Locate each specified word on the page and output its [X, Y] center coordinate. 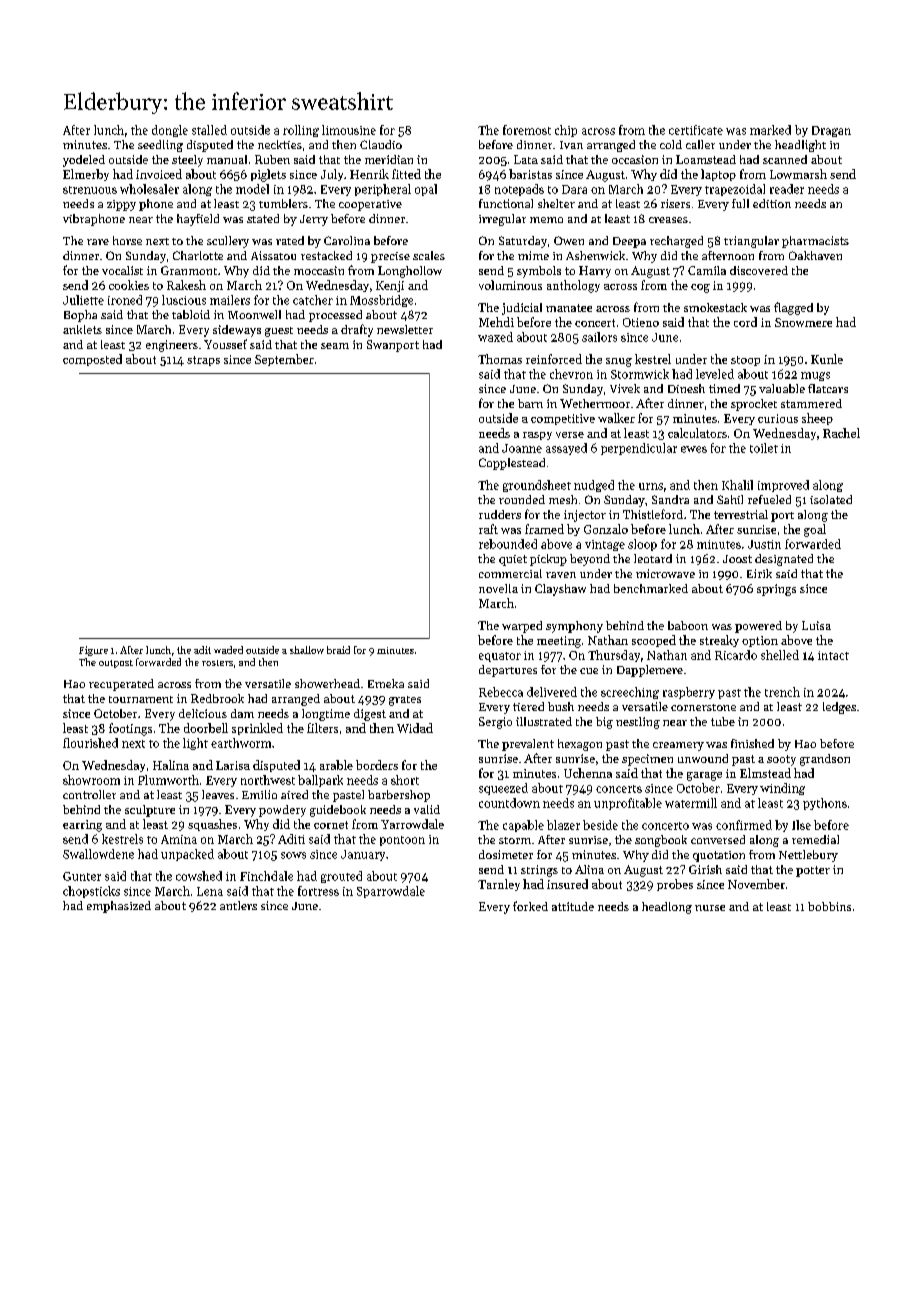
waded [228, 650]
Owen [569, 240]
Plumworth [168, 780]
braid [338, 650]
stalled [209, 130]
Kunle [827, 359]
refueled [769, 499]
